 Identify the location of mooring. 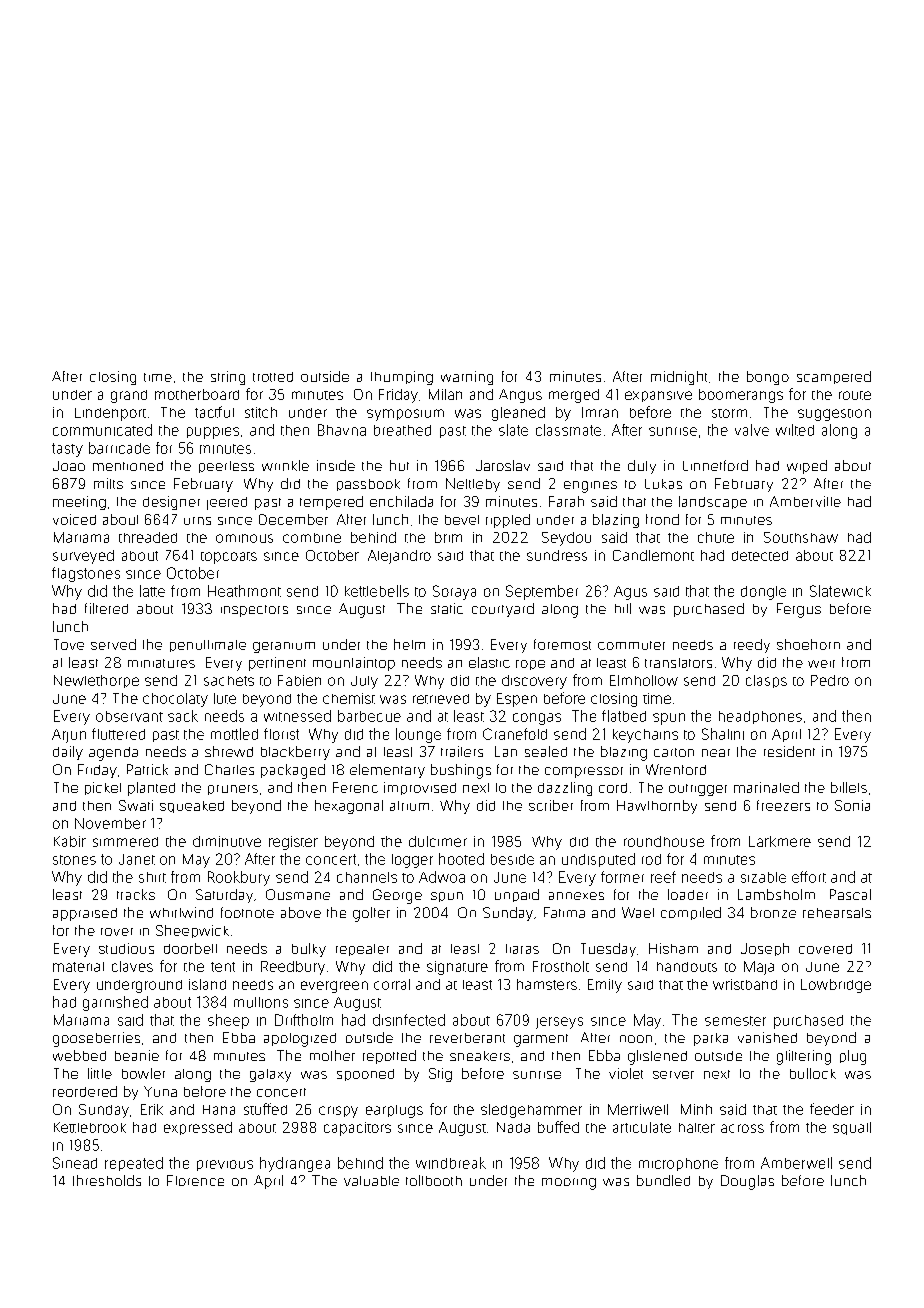
(569, 1184).
